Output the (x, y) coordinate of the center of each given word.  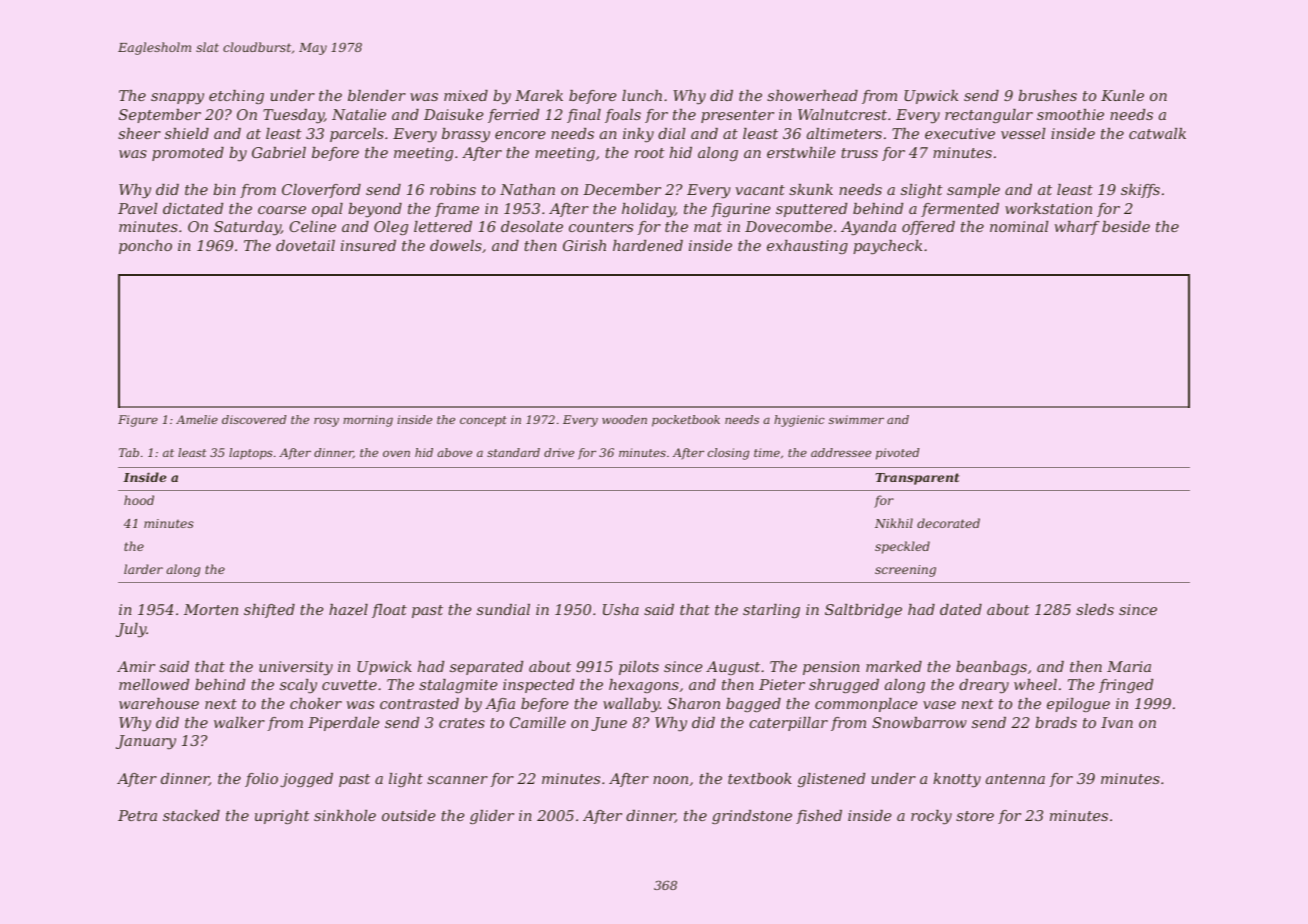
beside (1126, 226)
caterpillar (788, 724)
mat (708, 227)
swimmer (856, 419)
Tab (129, 452)
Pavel (137, 208)
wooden (624, 419)
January (146, 742)
